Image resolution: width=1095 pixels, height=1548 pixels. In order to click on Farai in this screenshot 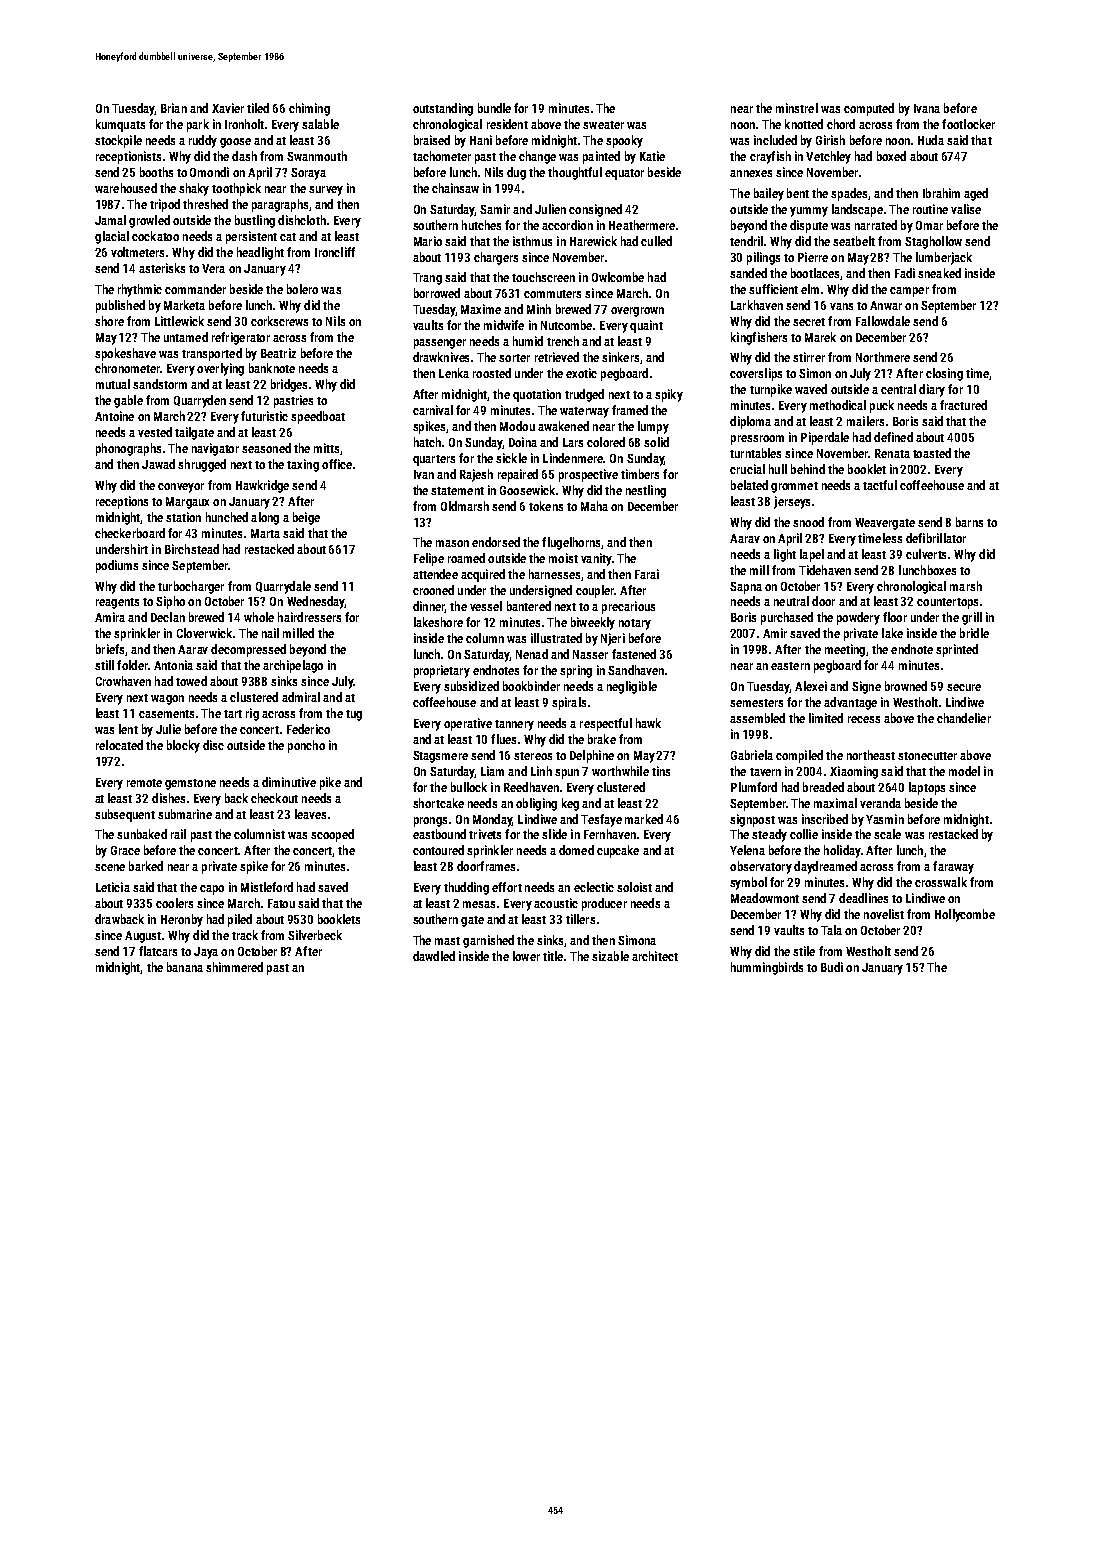, I will do `click(647, 574)`.
